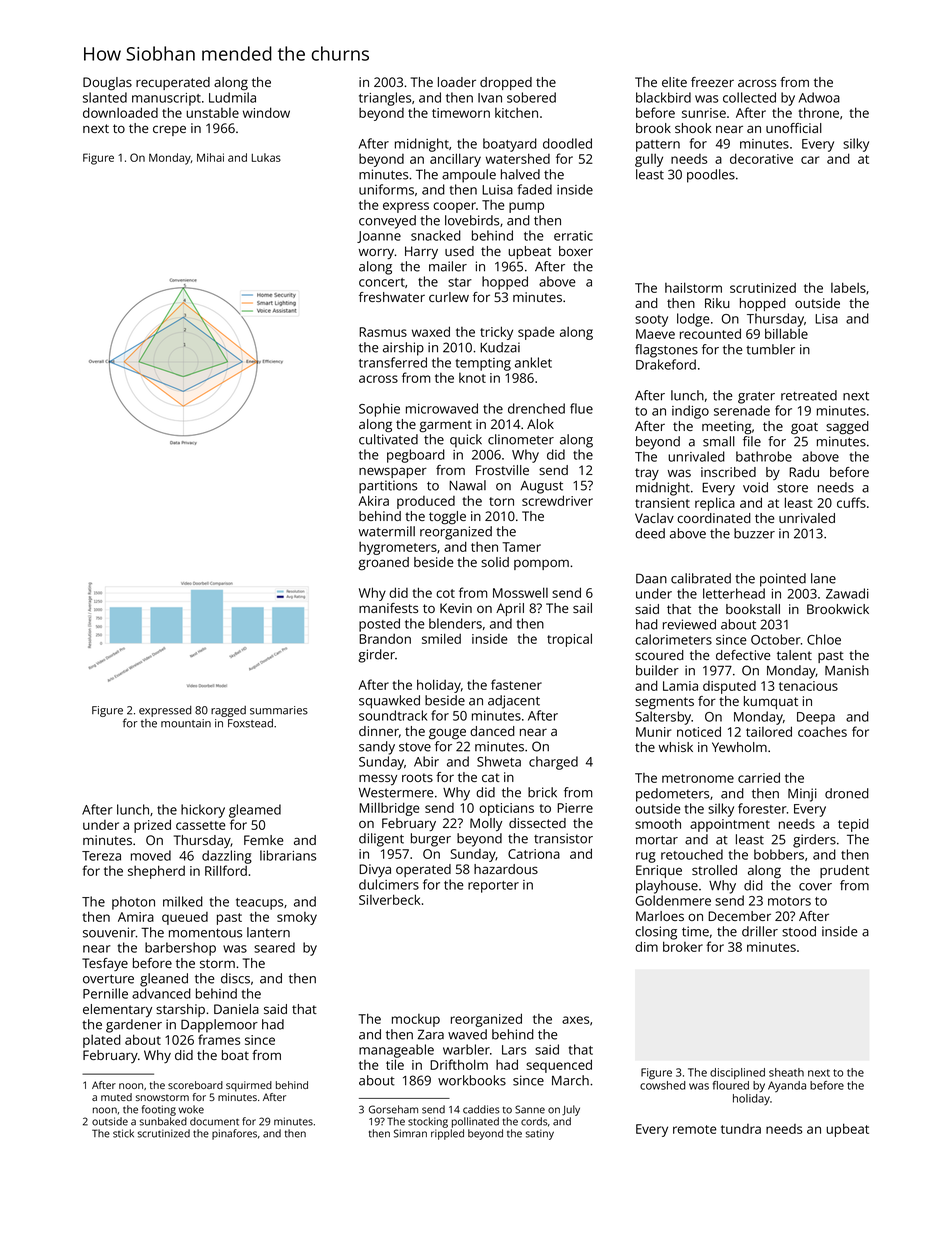 The width and height of the page is (952, 1233). Describe the element at coordinates (755, 487) in the page. I see `void` at that location.
